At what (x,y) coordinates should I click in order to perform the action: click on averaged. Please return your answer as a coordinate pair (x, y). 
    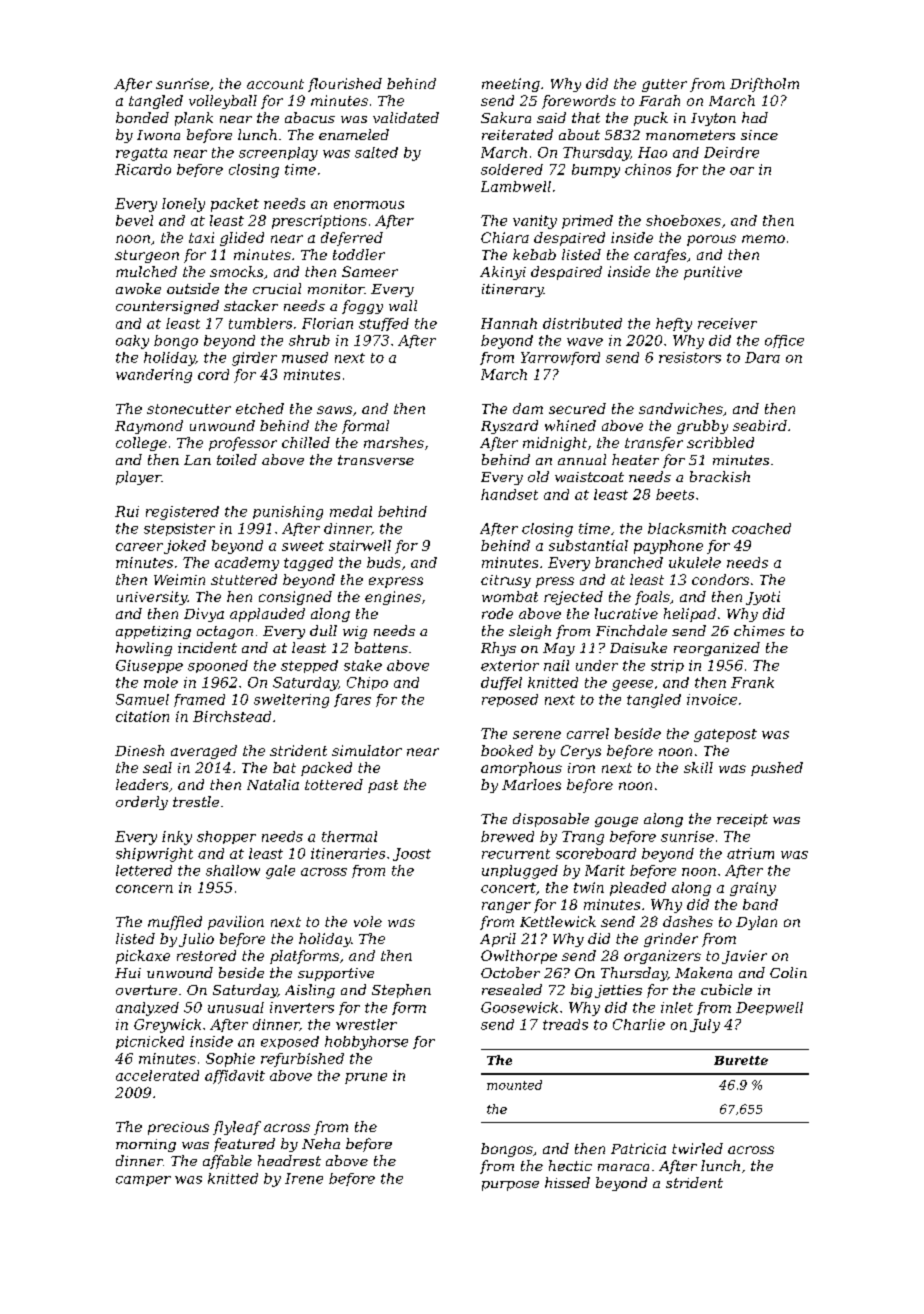
    Looking at the image, I should click on (204, 752).
